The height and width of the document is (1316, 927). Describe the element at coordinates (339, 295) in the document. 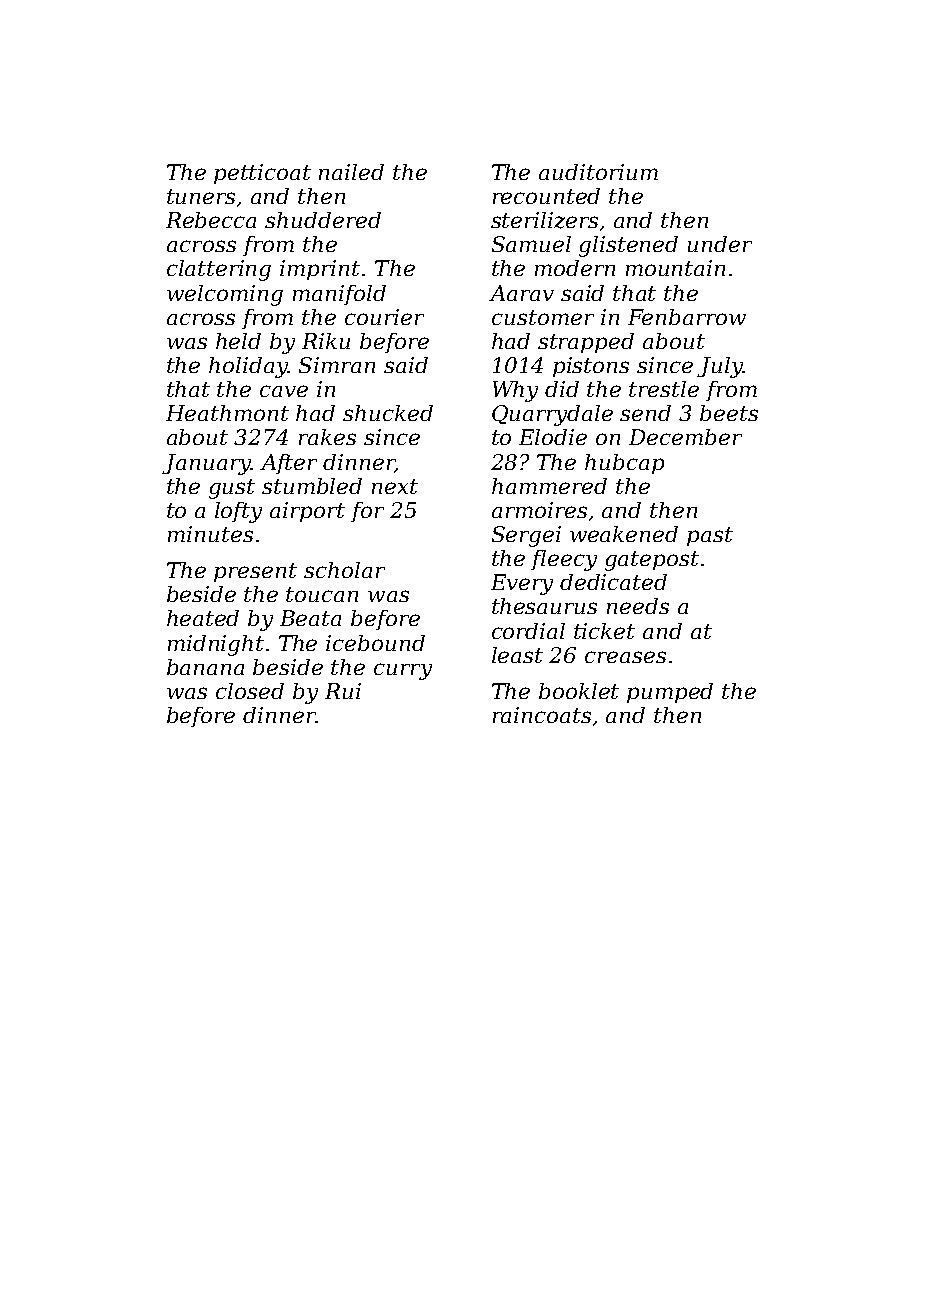

I see `manifold` at that location.
